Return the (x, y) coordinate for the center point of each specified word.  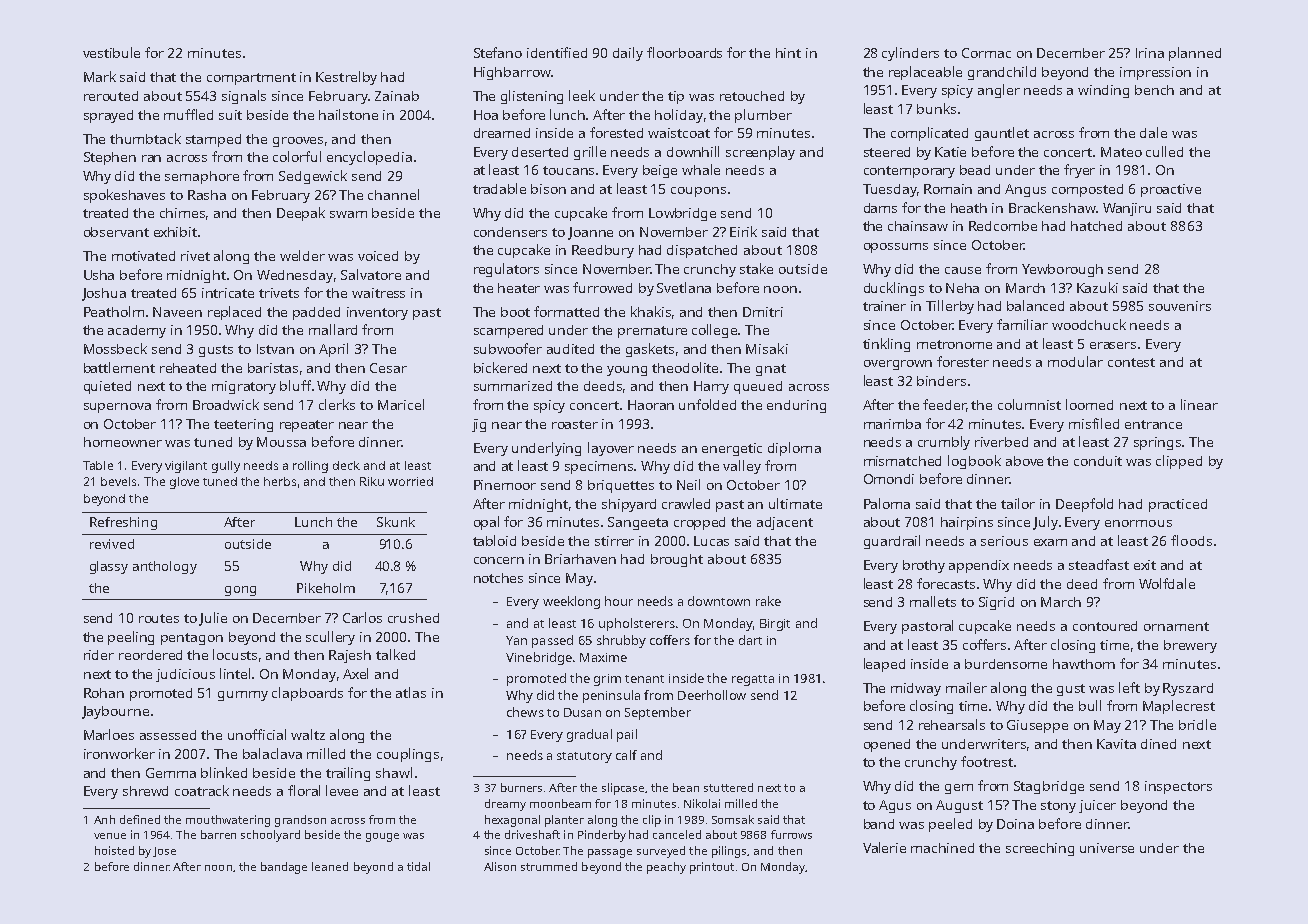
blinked (224, 772)
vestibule (111, 52)
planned (1195, 54)
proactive (1171, 190)
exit (1145, 565)
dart (750, 640)
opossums (896, 248)
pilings (729, 852)
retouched (752, 96)
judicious (185, 675)
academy (137, 331)
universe (1107, 848)
